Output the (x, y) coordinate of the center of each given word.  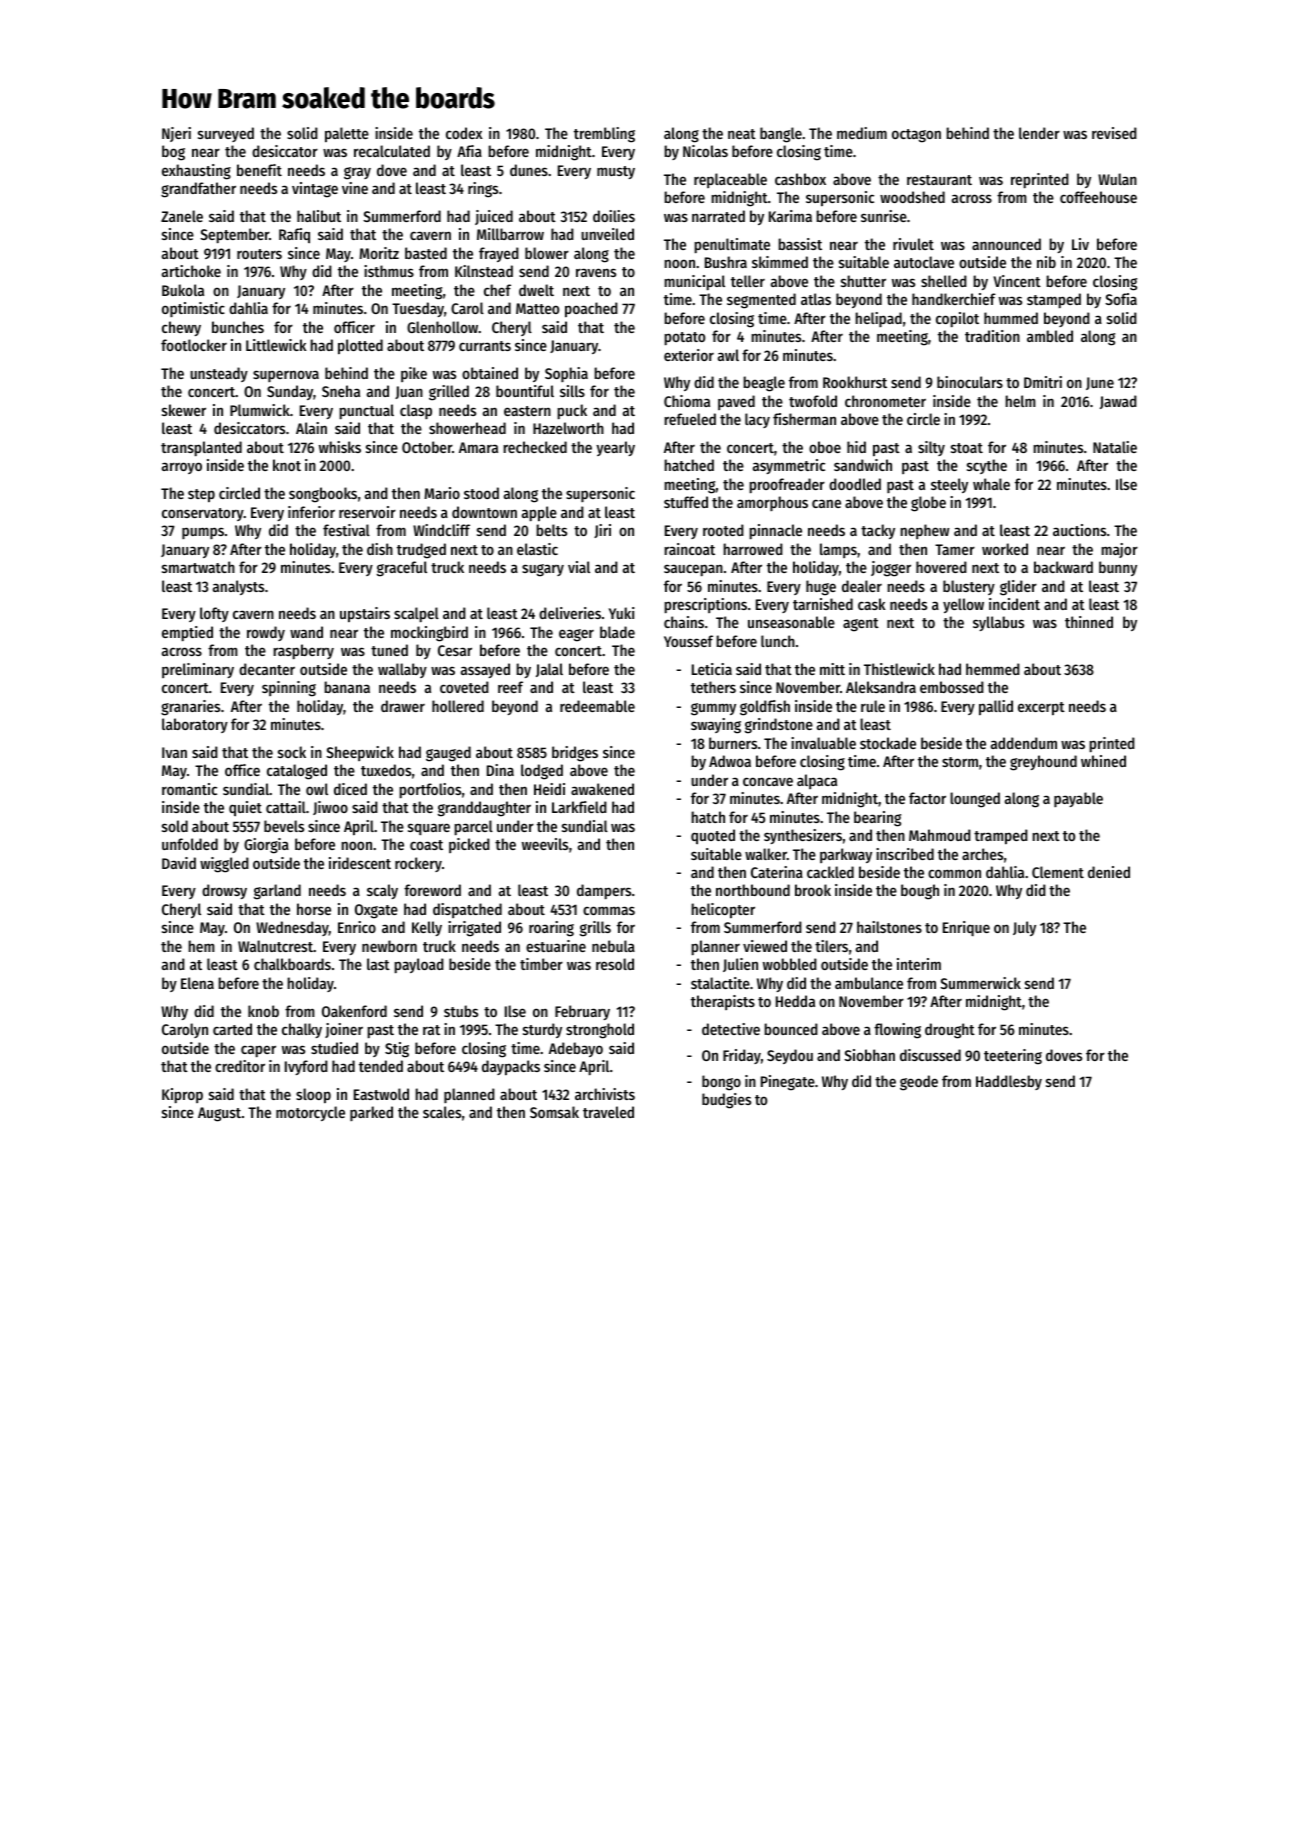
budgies (726, 1101)
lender (1039, 133)
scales (442, 1112)
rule (873, 706)
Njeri (176, 134)
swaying (716, 726)
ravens (596, 272)
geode (919, 1083)
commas (609, 910)
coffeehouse (1098, 197)
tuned (389, 650)
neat (742, 134)
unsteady (219, 374)
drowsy (224, 891)
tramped (1001, 837)
